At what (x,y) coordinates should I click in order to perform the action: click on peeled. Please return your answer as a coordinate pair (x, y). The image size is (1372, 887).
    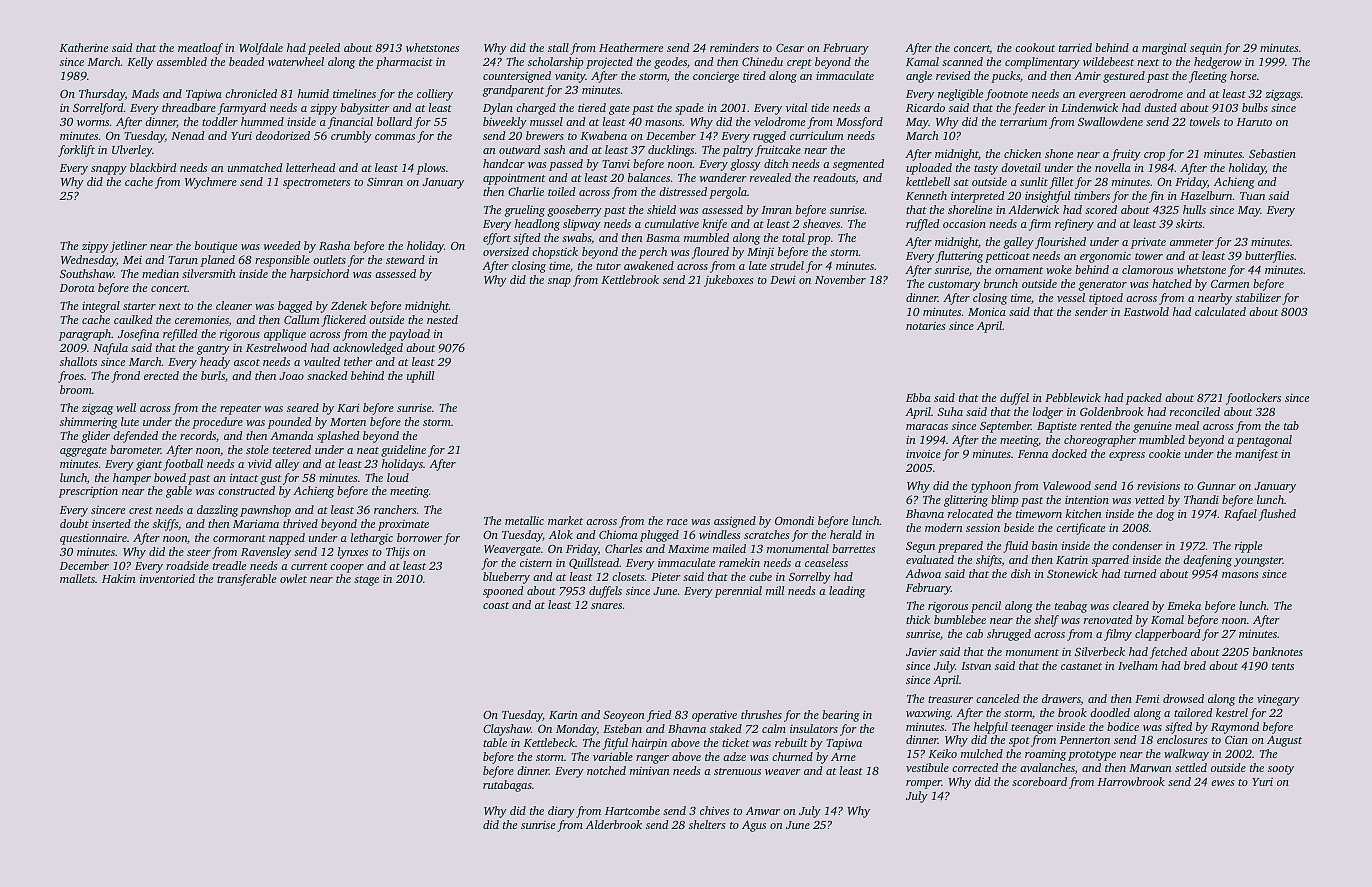
    Looking at the image, I should click on (324, 49).
